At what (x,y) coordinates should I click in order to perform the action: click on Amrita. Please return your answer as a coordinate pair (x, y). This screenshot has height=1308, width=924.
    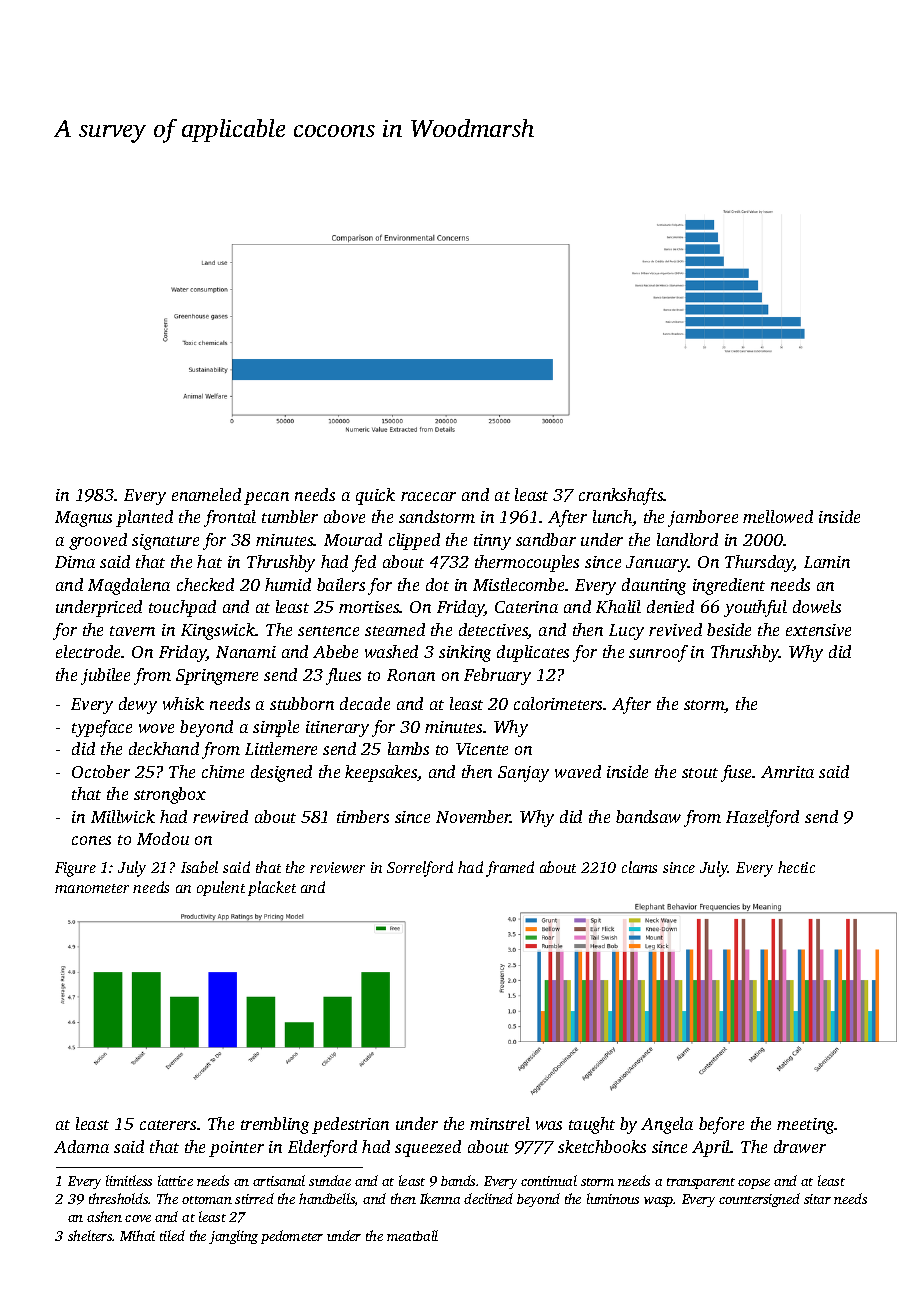
    Looking at the image, I should click on (787, 772).
